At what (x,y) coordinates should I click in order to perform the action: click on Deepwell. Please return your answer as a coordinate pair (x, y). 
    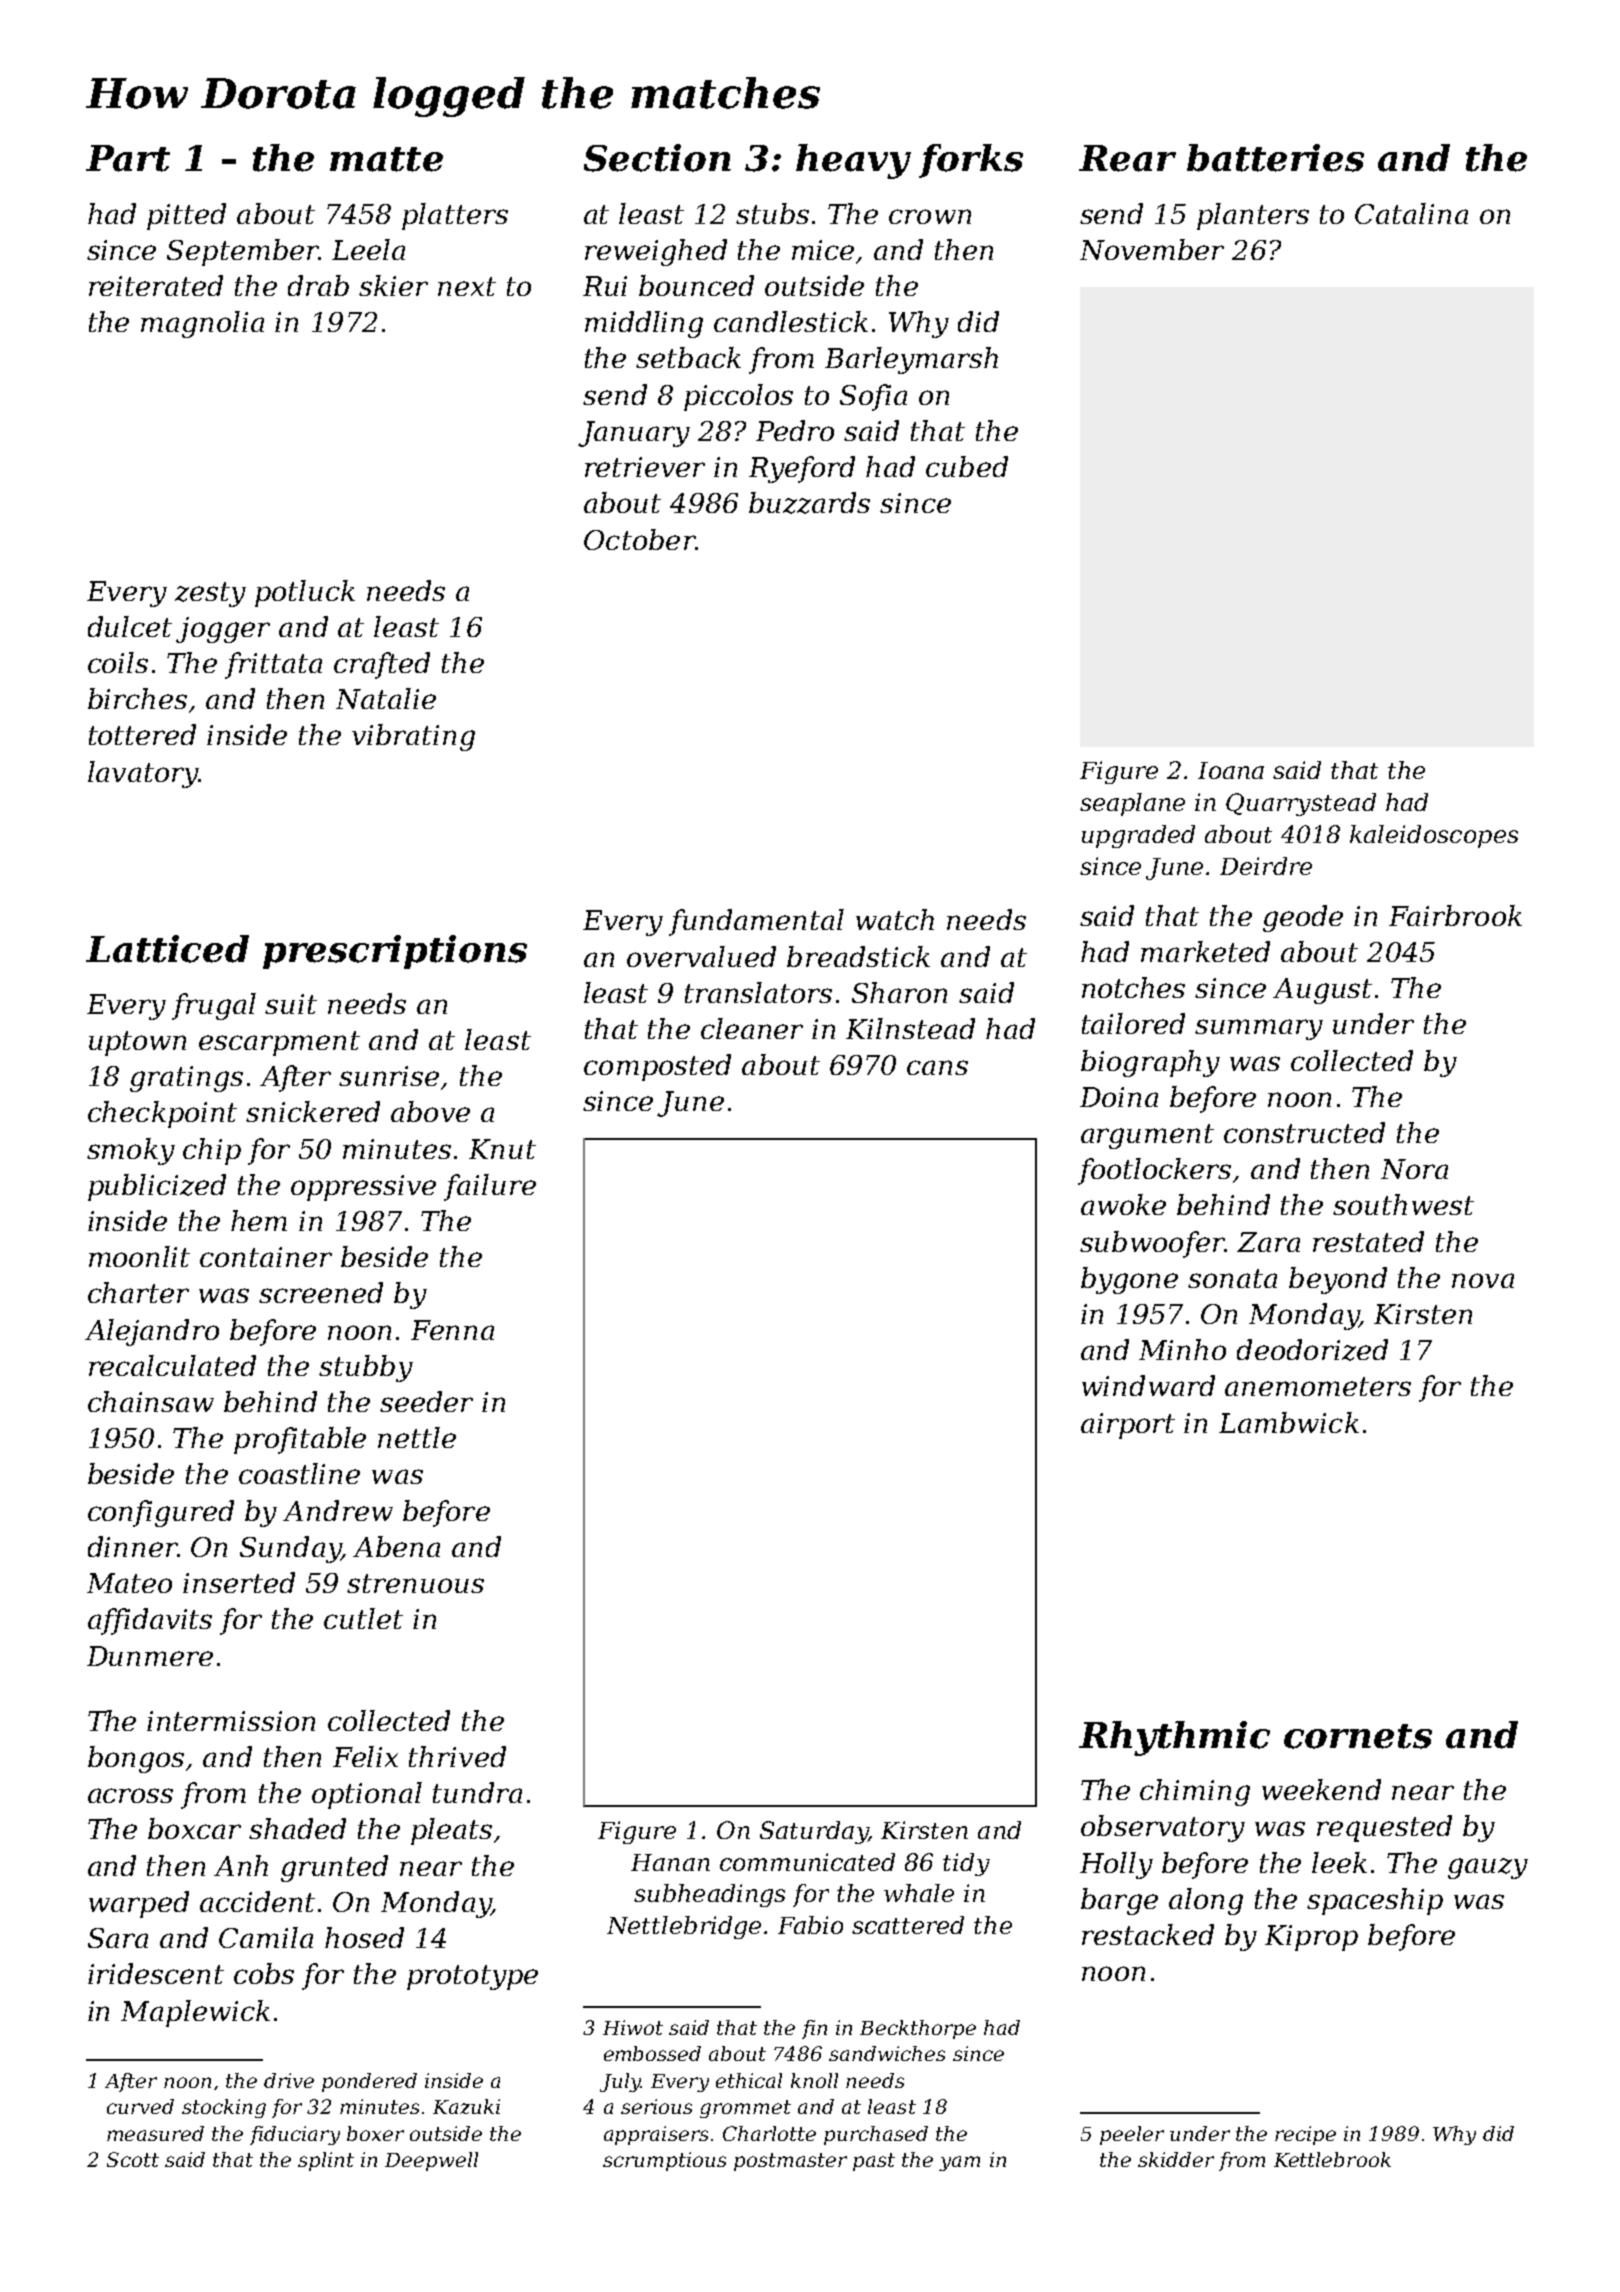
    Looking at the image, I should click on (431, 2161).
